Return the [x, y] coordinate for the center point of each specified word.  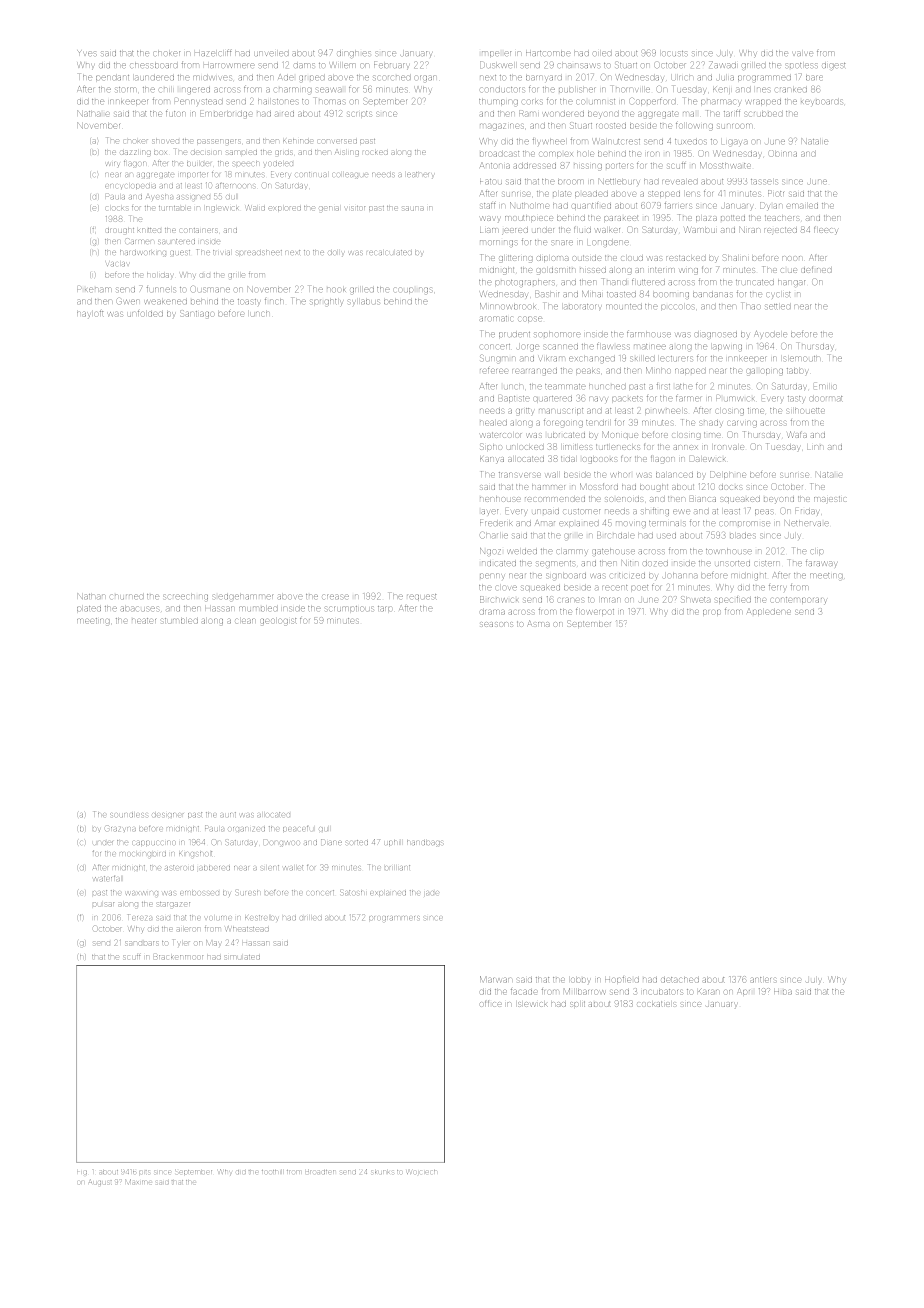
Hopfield [622, 980]
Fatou [491, 181]
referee [494, 371]
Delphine [728, 474]
